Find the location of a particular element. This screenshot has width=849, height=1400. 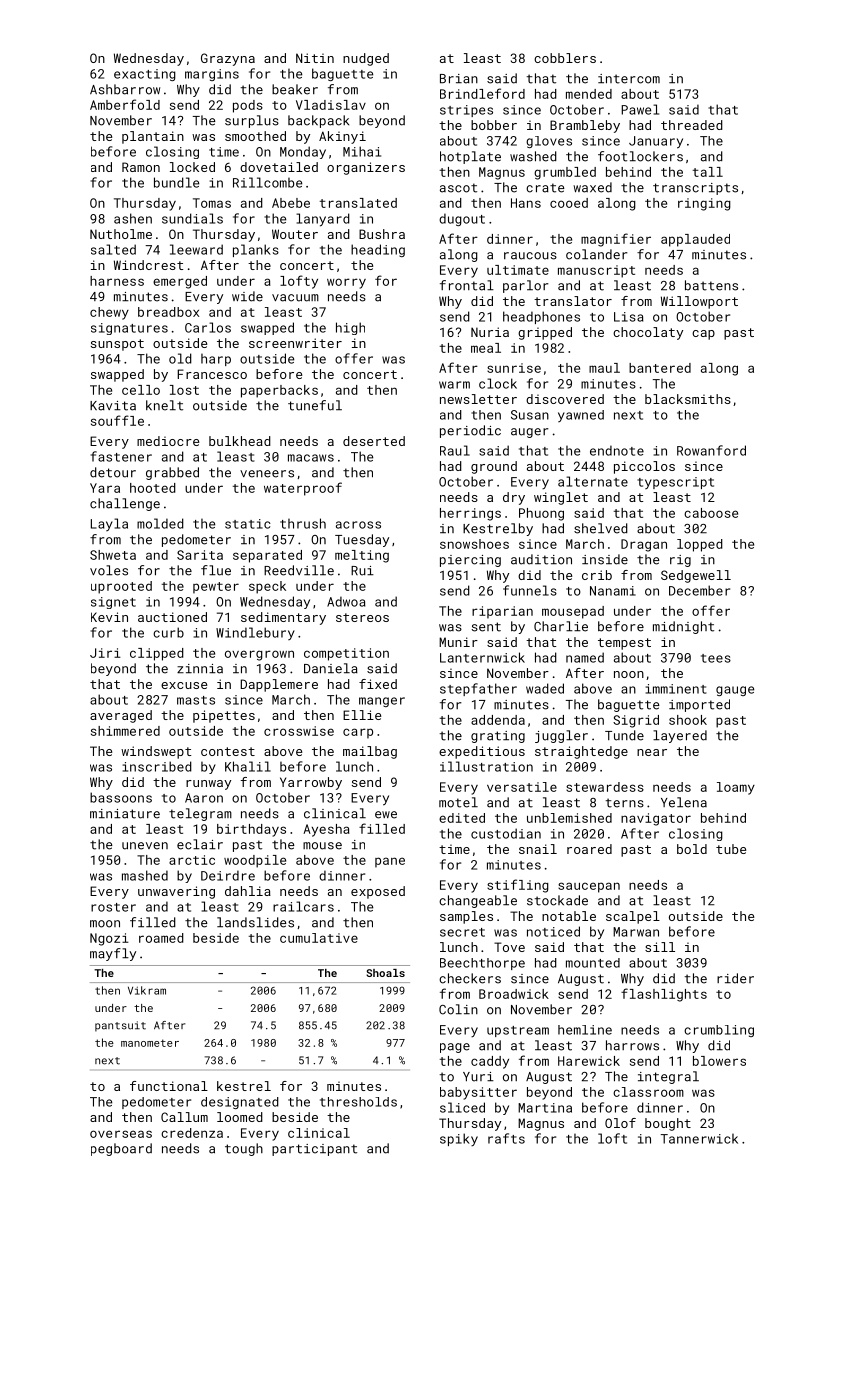

spiky is located at coordinates (459, 1139).
